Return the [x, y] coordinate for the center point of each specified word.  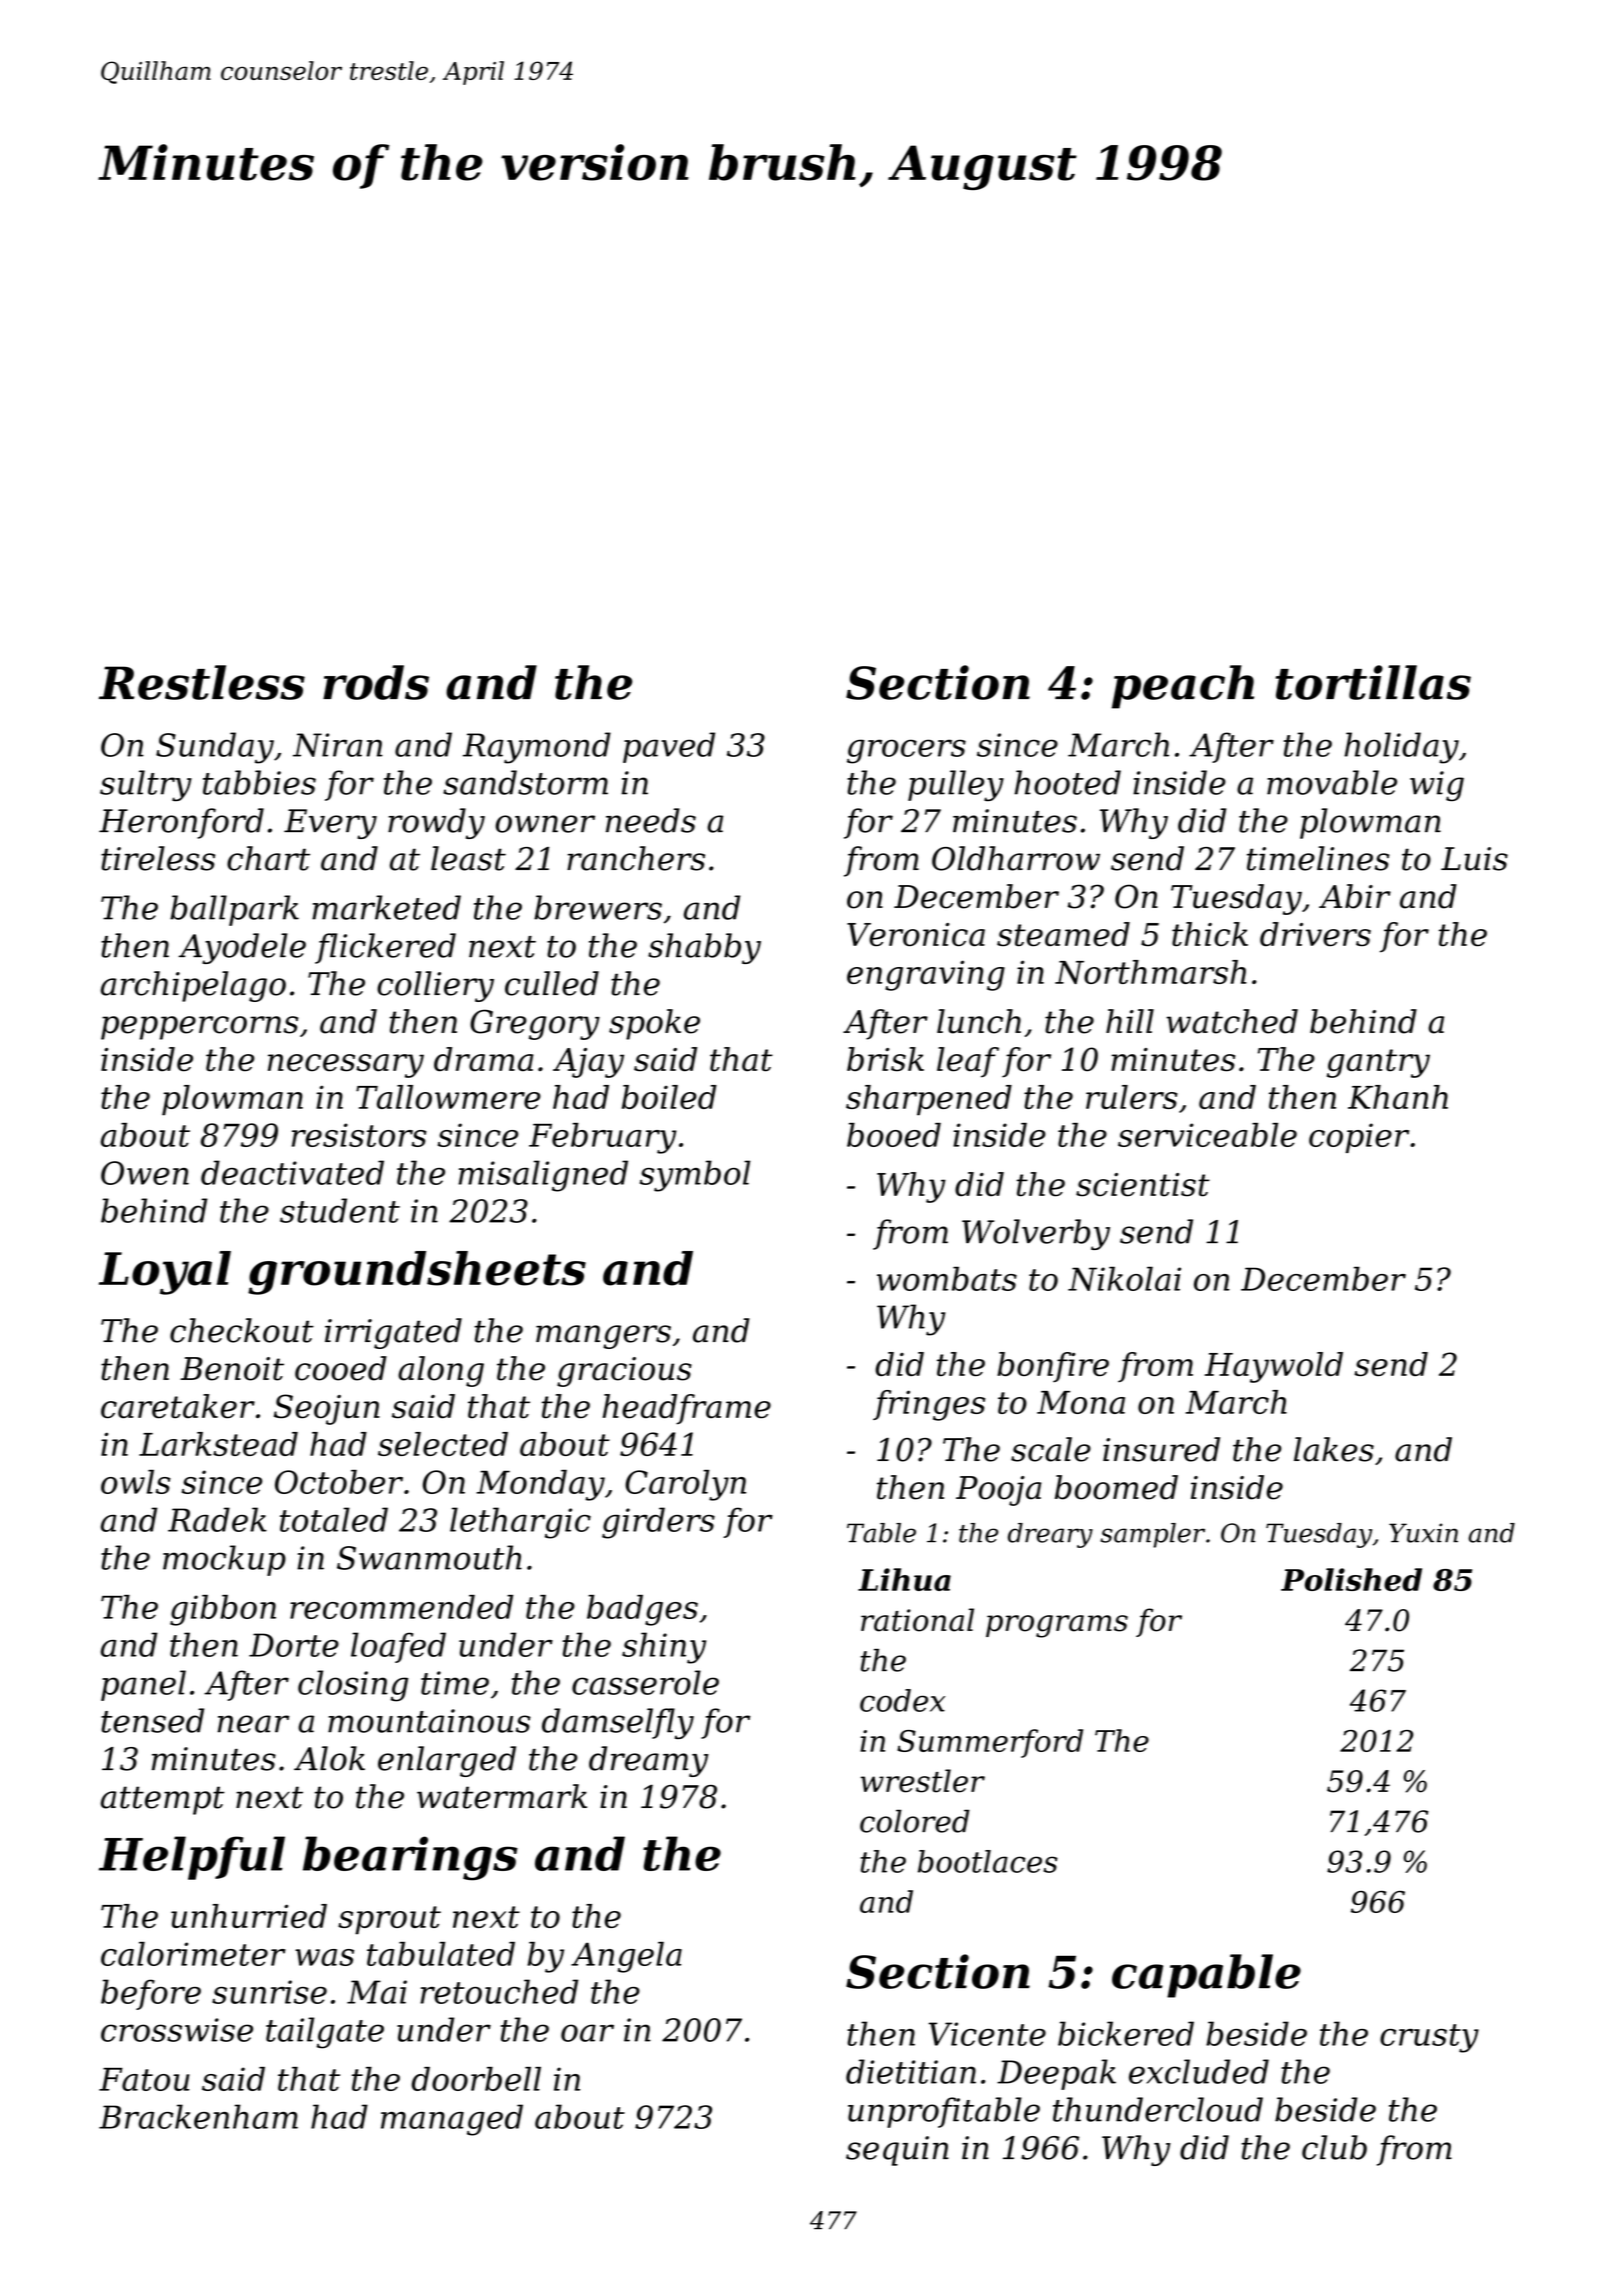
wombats [947, 1279]
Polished [1351, 1579]
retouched [499, 1991]
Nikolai [1124, 1278]
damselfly [618, 1723]
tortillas [1373, 682]
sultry [146, 785]
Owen [145, 1173]
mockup [224, 1560]
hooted [1067, 782]
